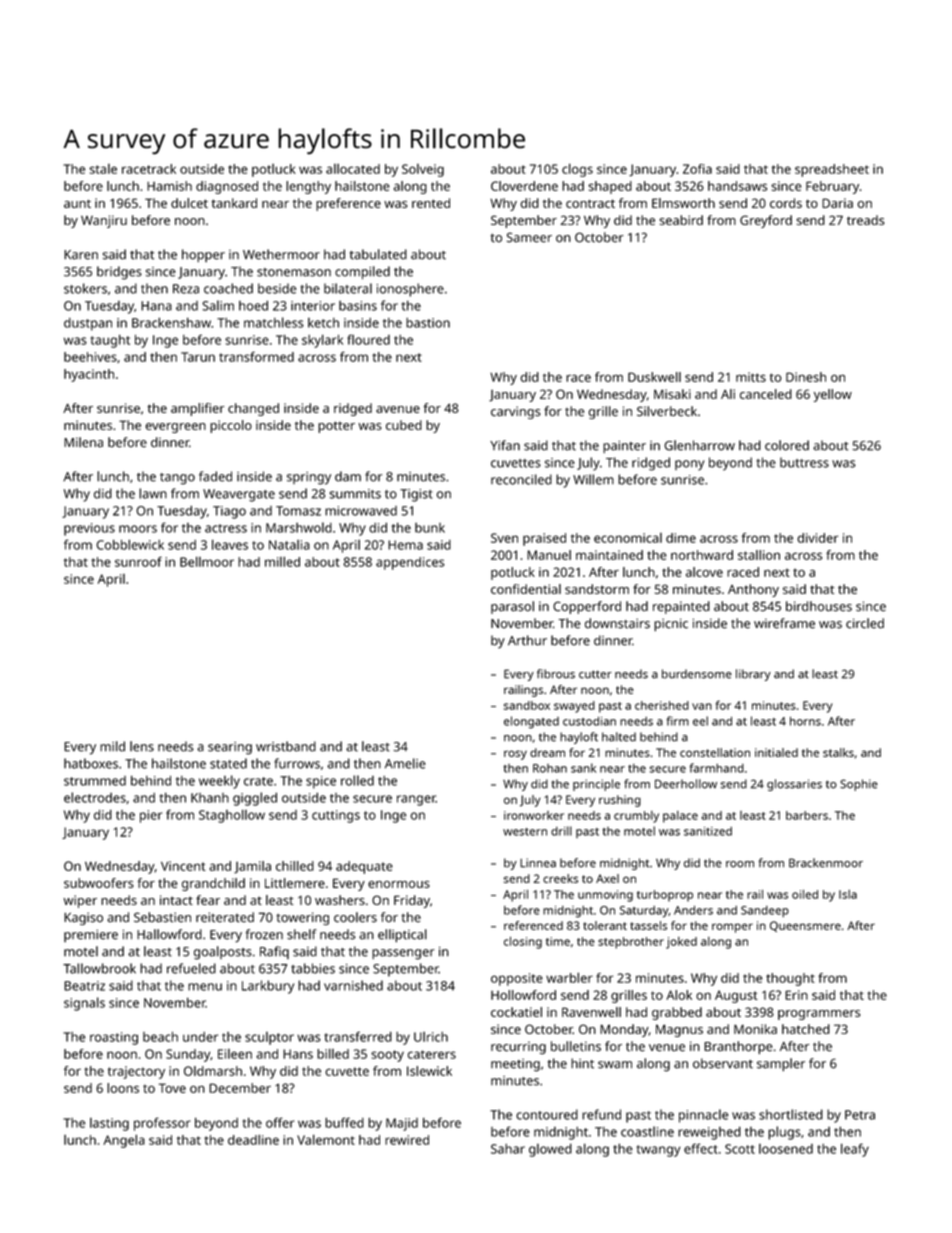 The width and height of the screenshot is (952, 1233). Describe the element at coordinates (805, 721) in the screenshot. I see `horns` at that location.
